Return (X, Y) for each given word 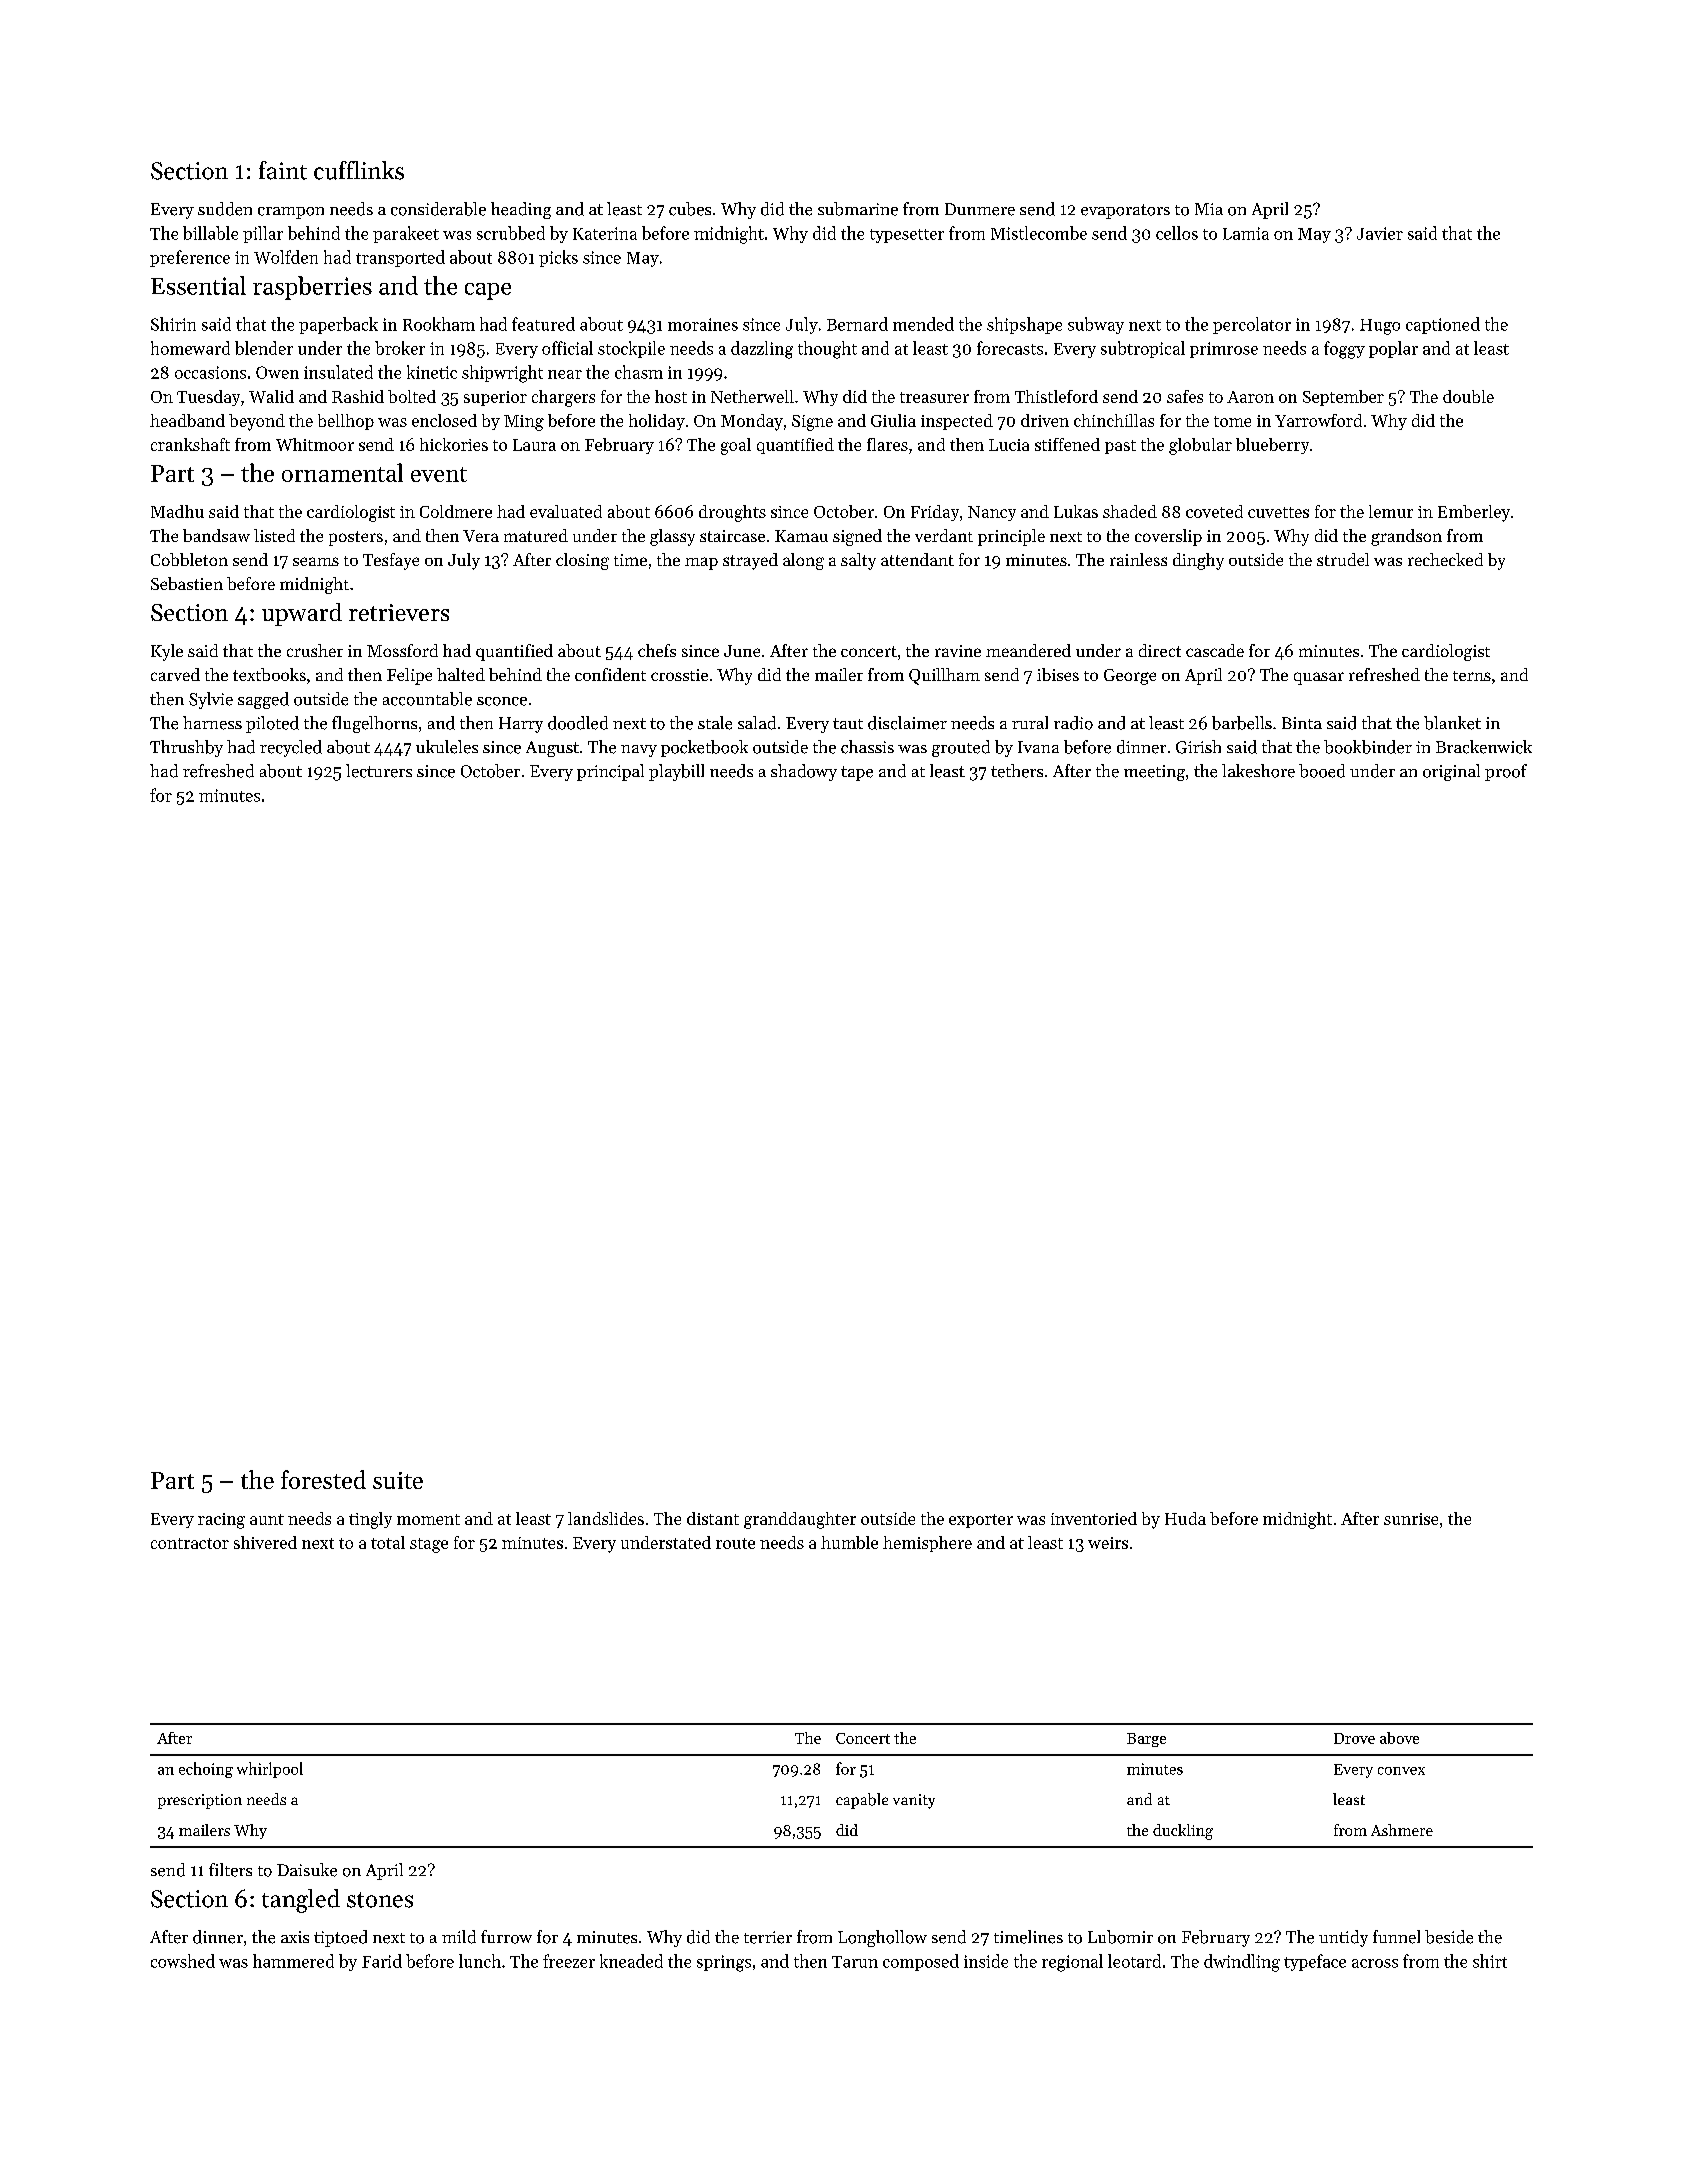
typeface (1315, 1962)
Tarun (855, 1962)
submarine (858, 209)
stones (380, 1900)
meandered (1028, 650)
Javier (1380, 233)
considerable (438, 209)
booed (1322, 771)
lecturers (379, 771)
